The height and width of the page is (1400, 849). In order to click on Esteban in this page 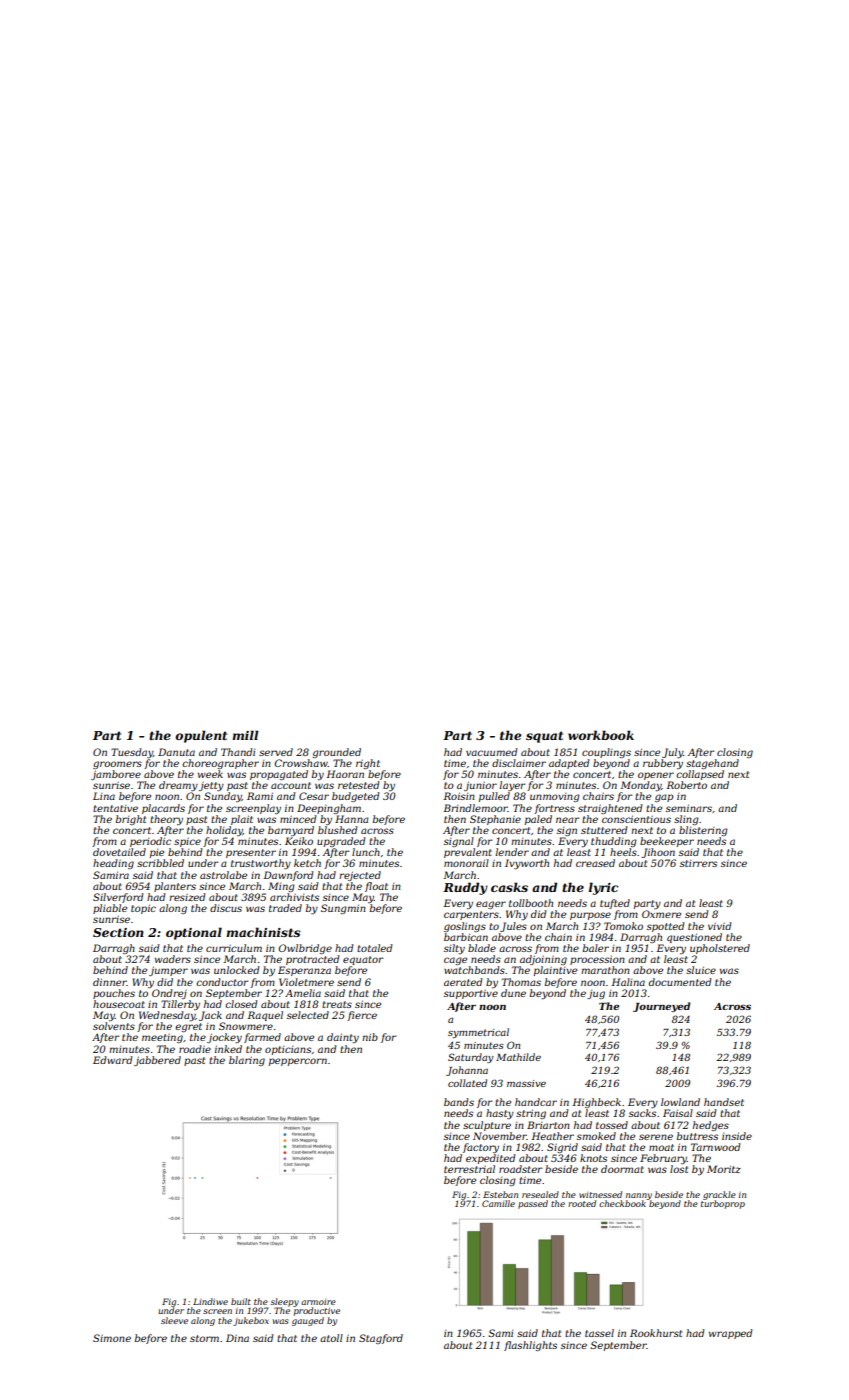, I will do `click(500, 1194)`.
